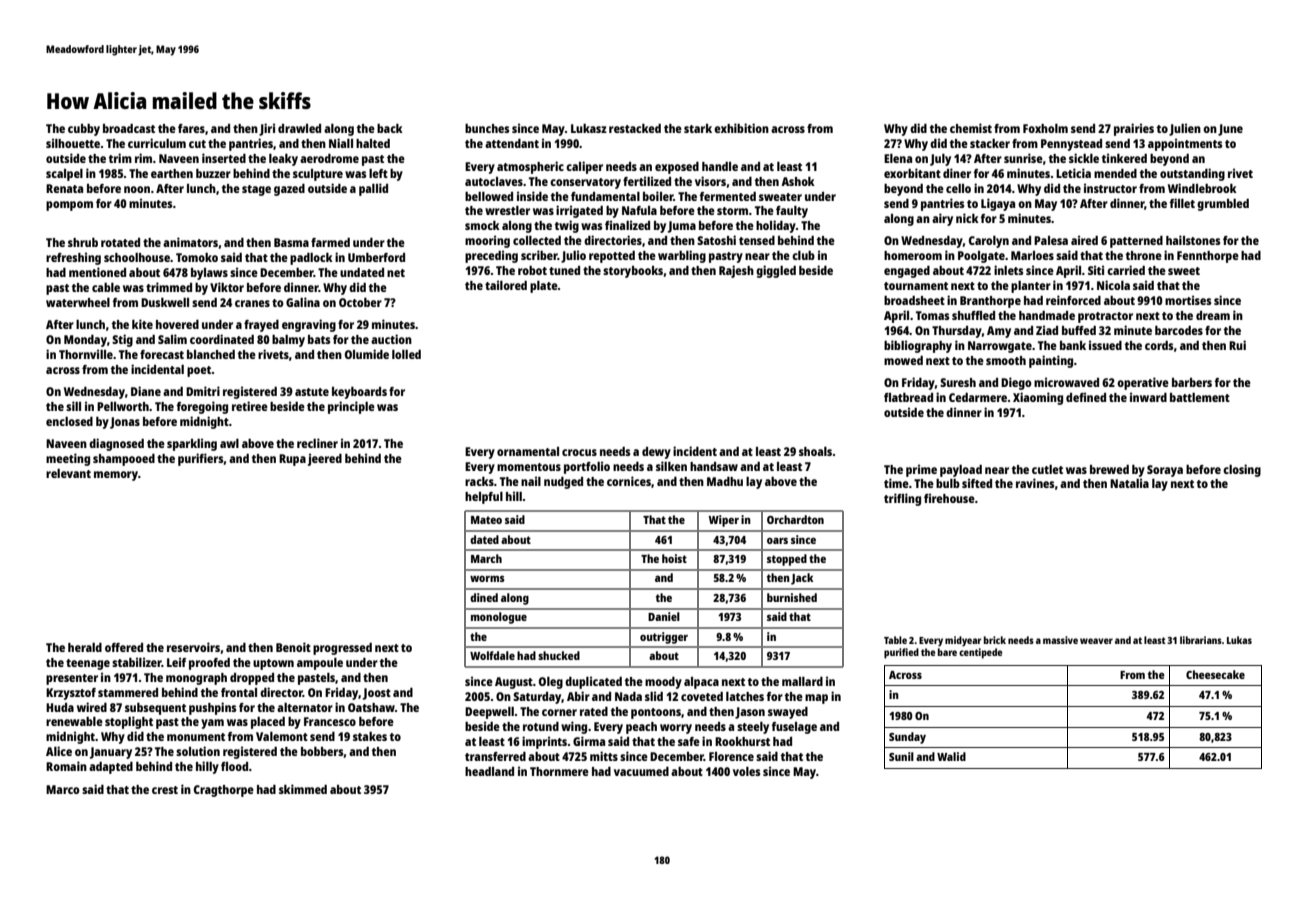  I want to click on crest, so click(165, 790).
